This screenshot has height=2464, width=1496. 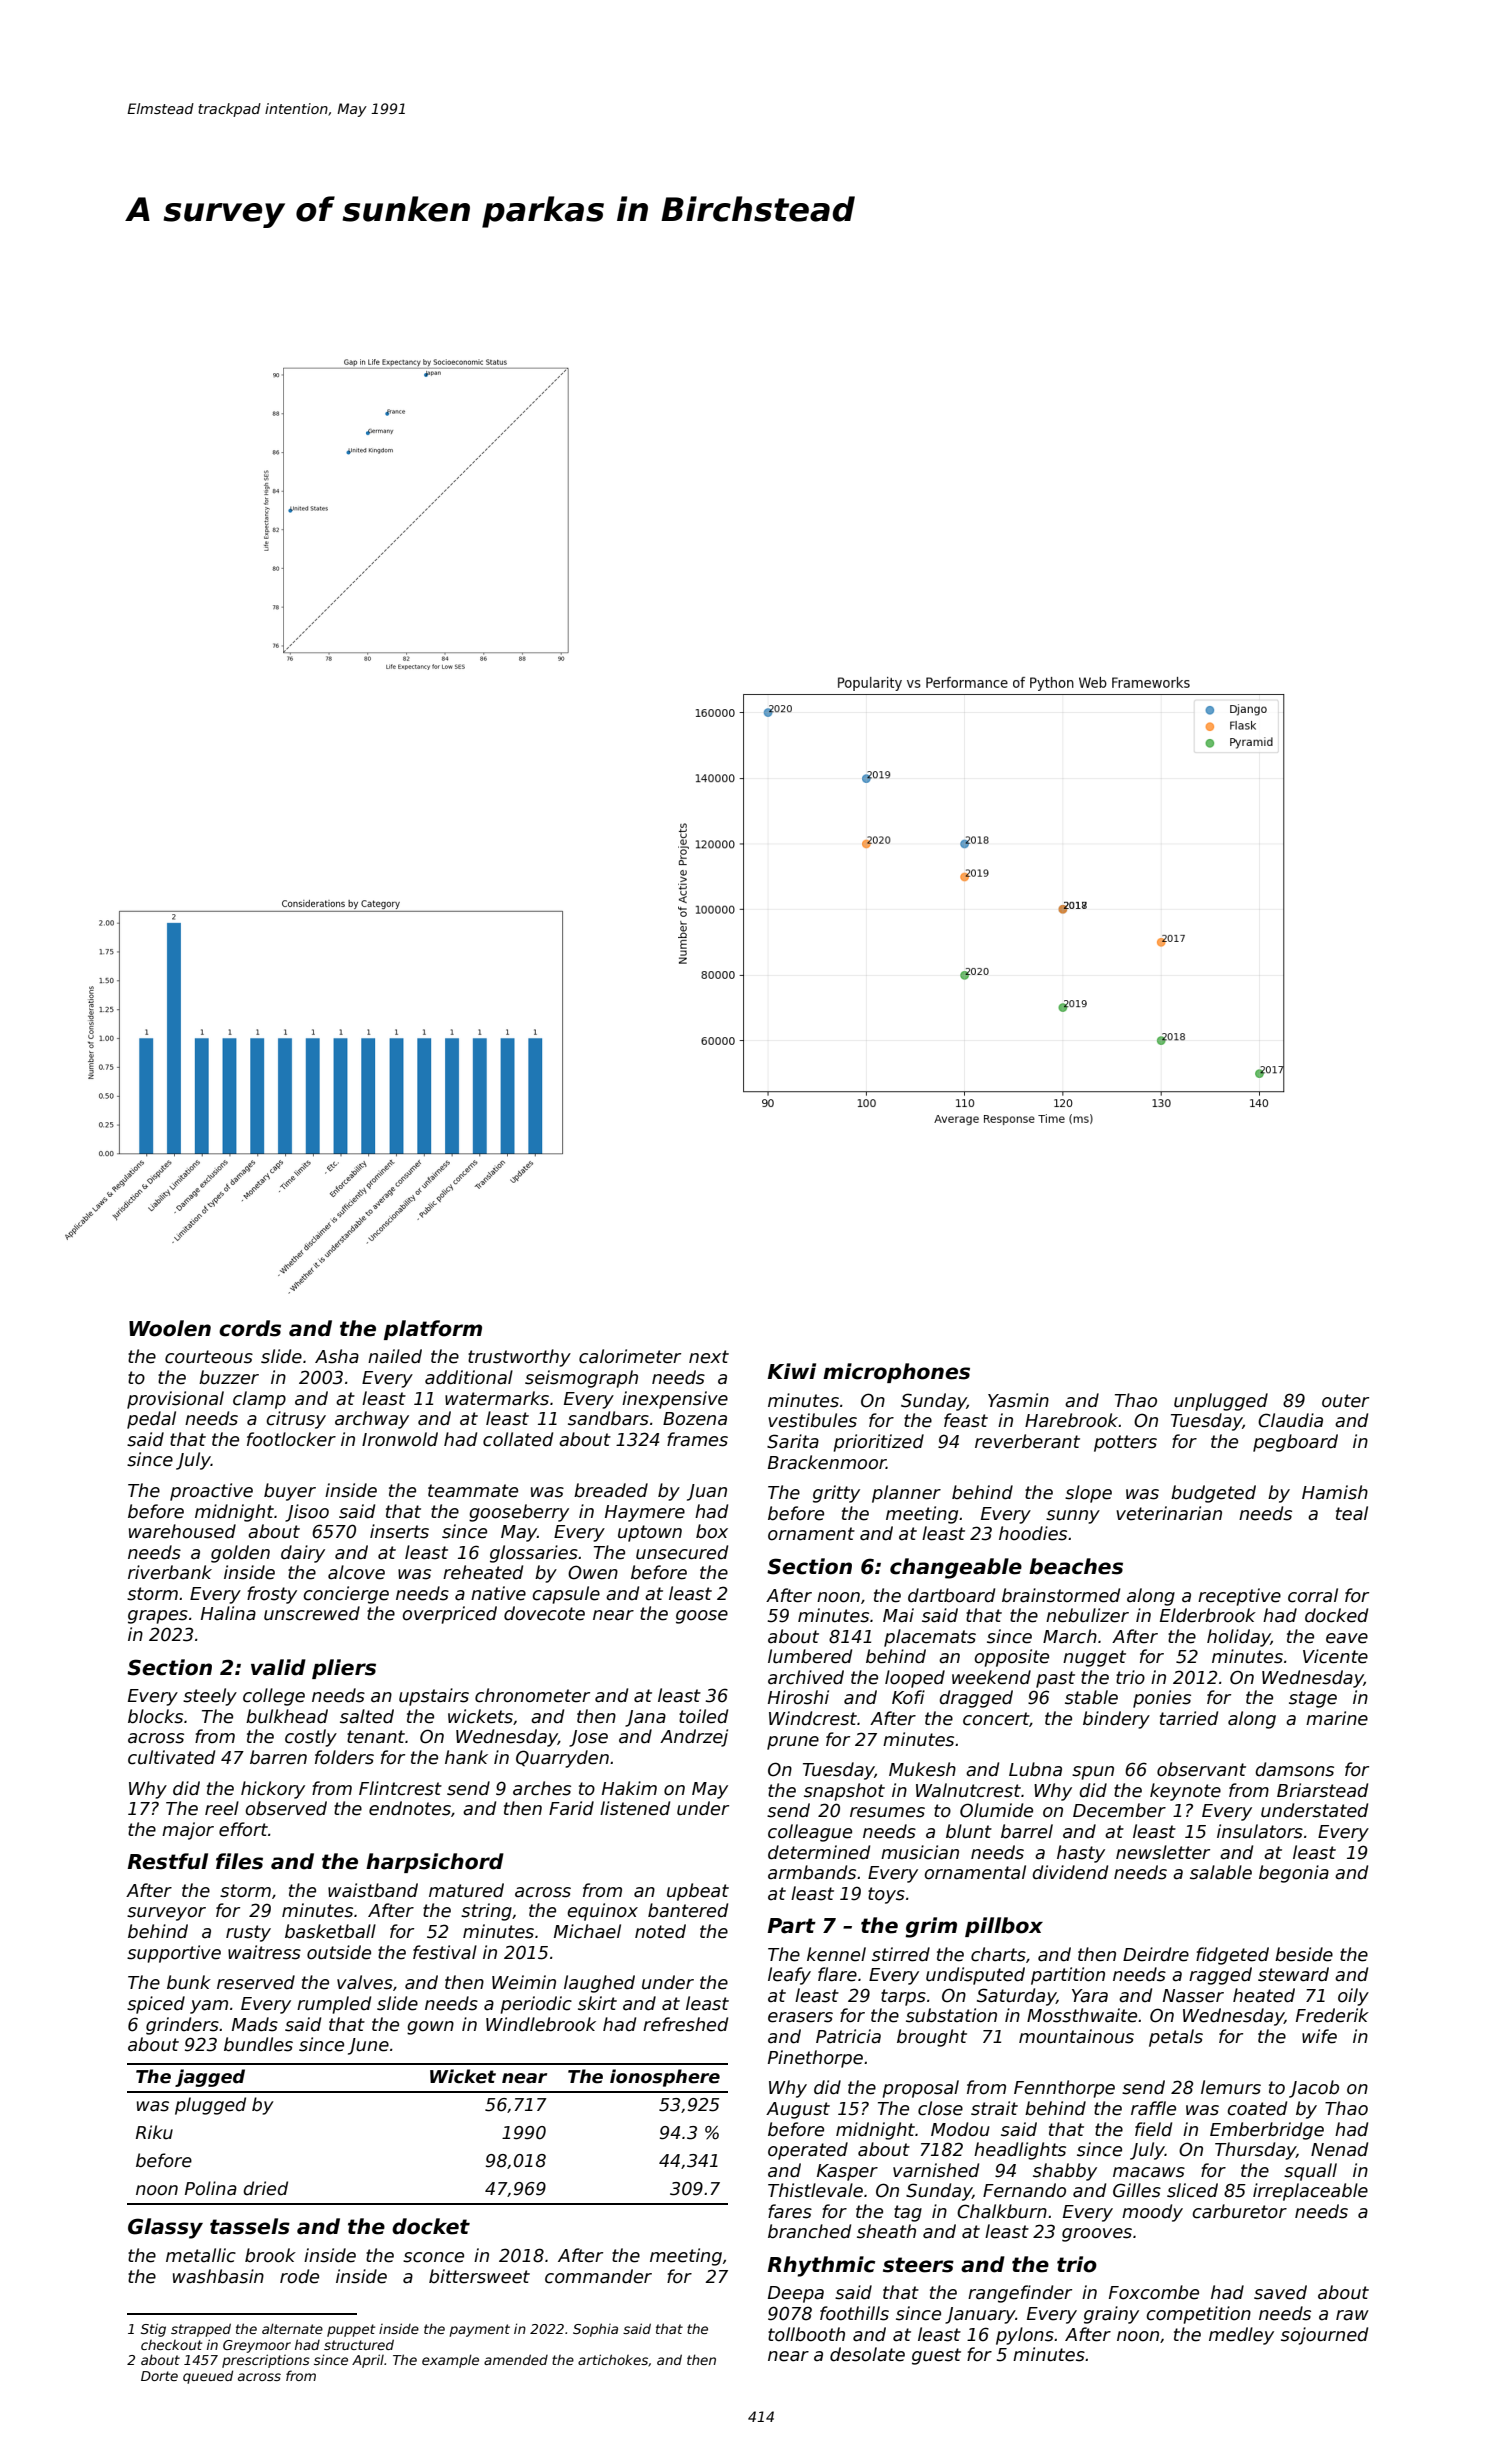 What do you see at coordinates (665, 2078) in the screenshot?
I see `ionosphere` at bounding box center [665, 2078].
